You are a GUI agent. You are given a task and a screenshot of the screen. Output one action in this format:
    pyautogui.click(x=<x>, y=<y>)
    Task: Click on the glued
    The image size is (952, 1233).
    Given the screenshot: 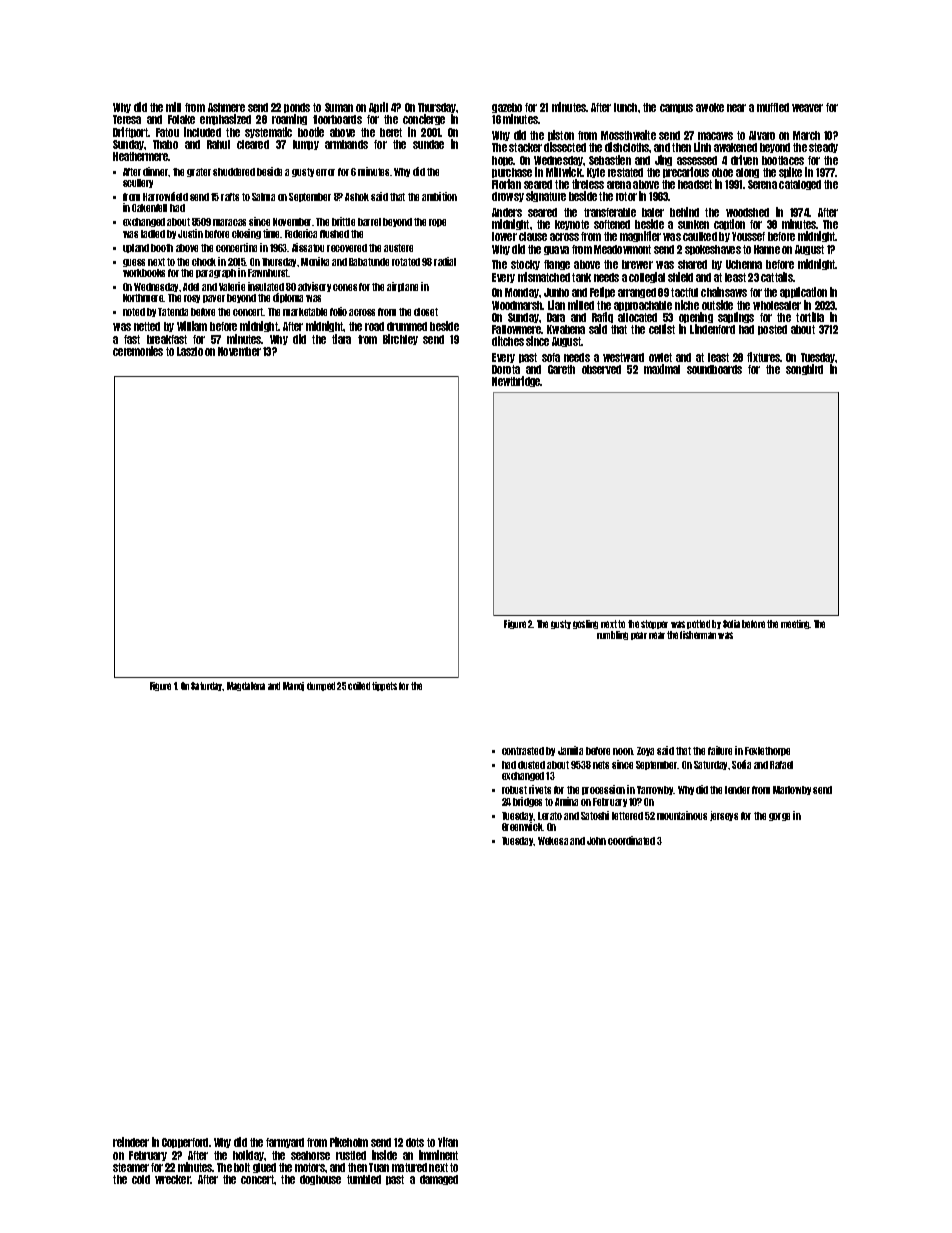 What is the action you would take?
    pyautogui.click(x=264, y=1168)
